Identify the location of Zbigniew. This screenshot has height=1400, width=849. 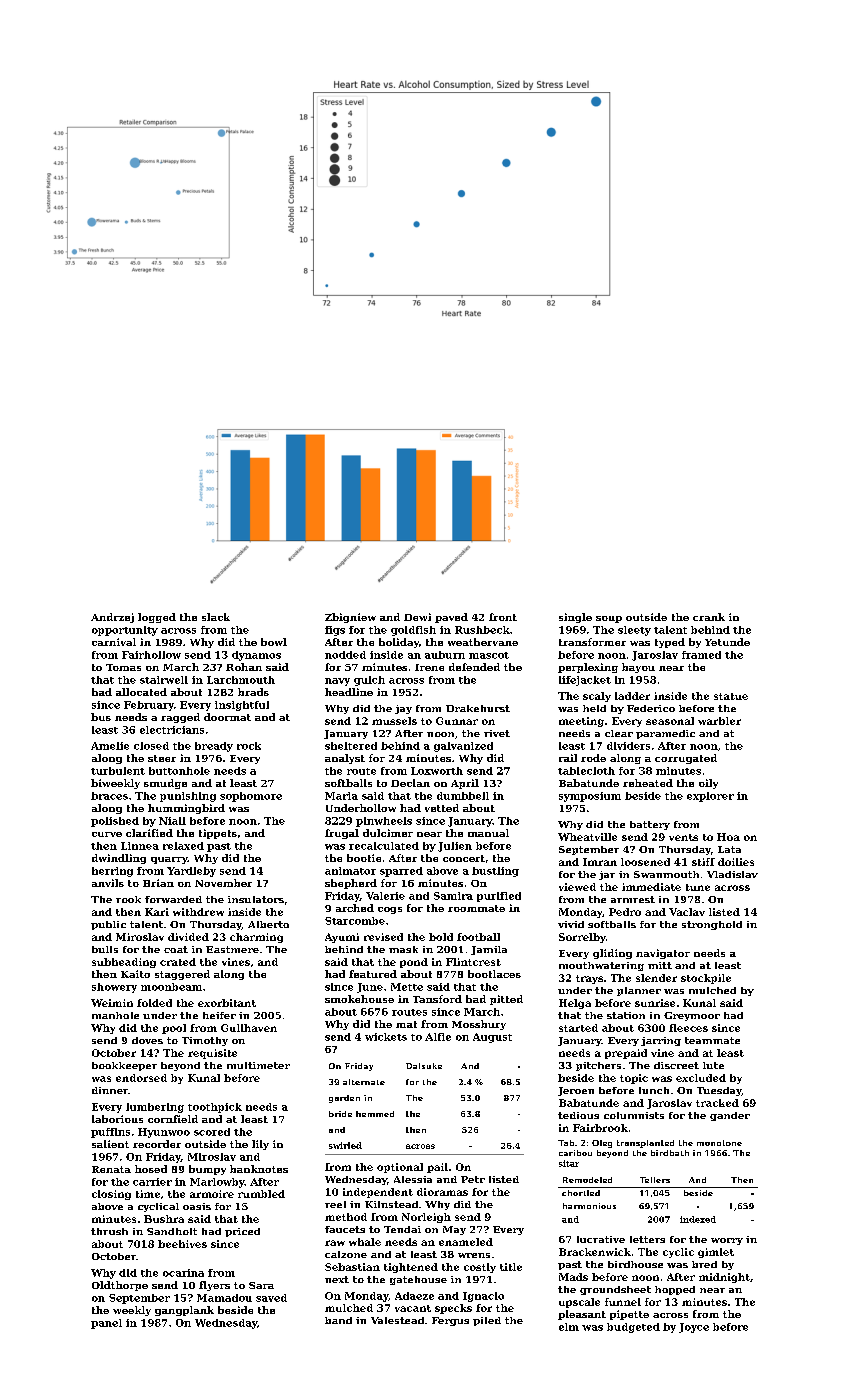
(350, 618).
